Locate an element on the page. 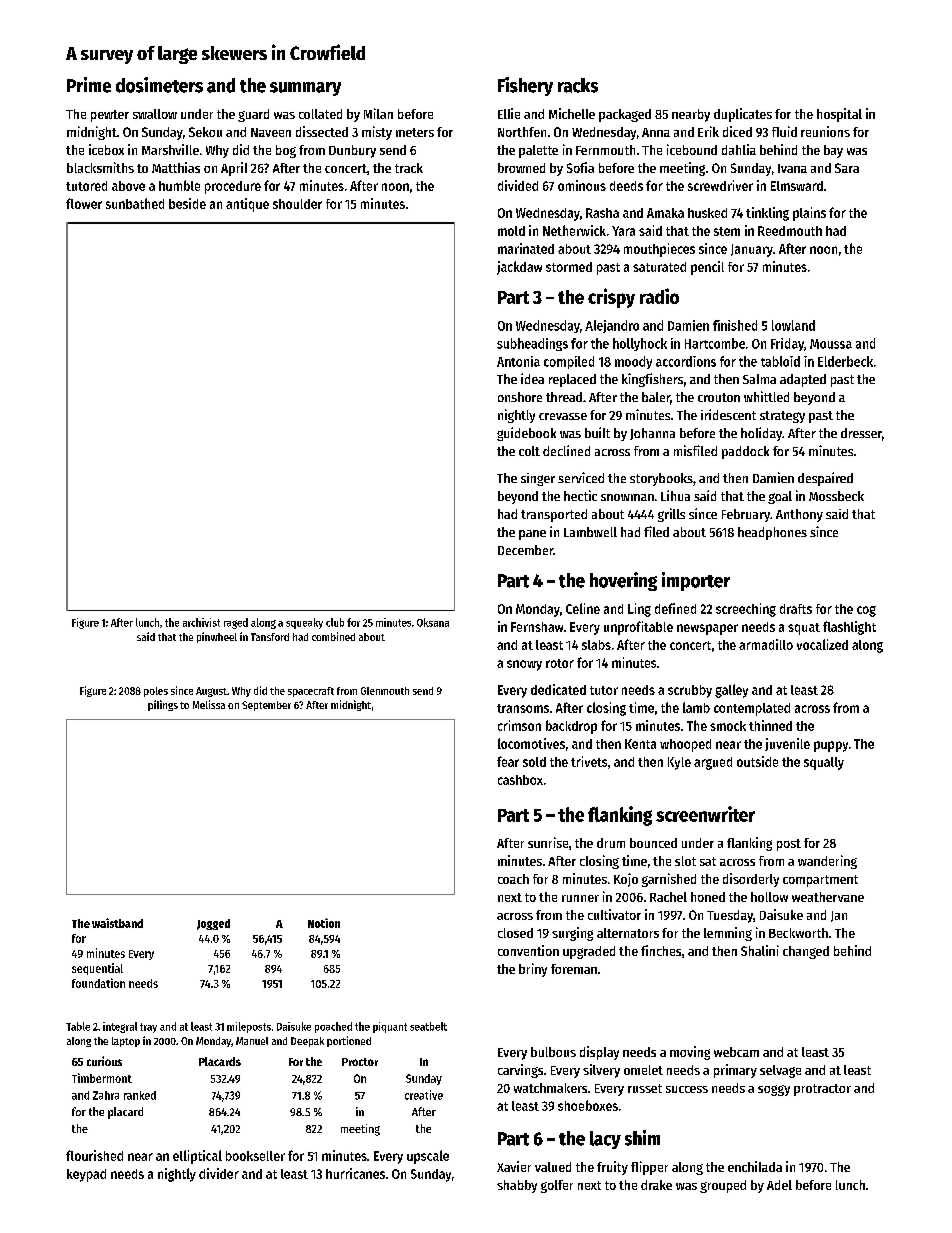 This image has width=952, height=1233. built is located at coordinates (597, 432).
